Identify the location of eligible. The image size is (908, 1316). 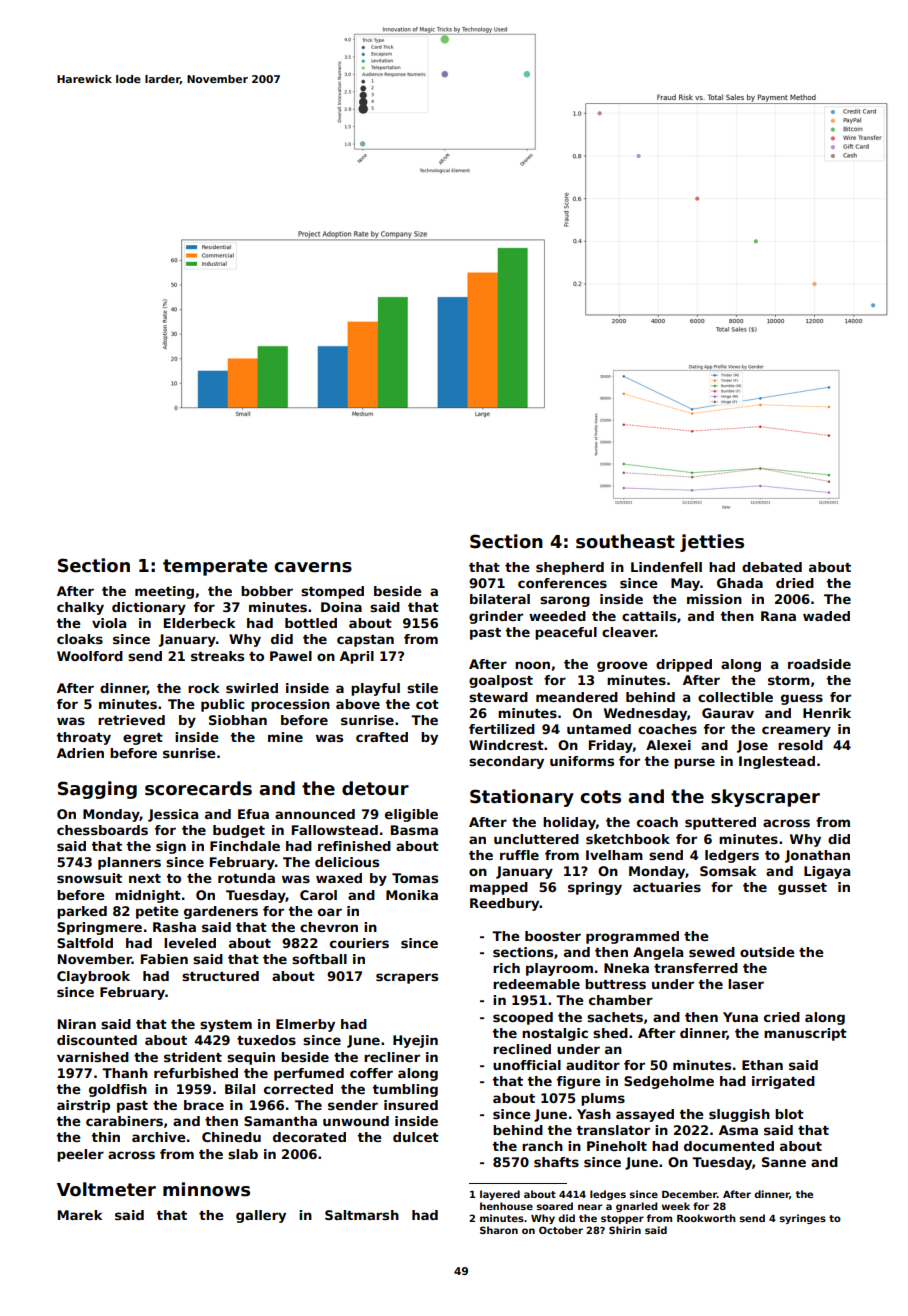
(411, 815).
